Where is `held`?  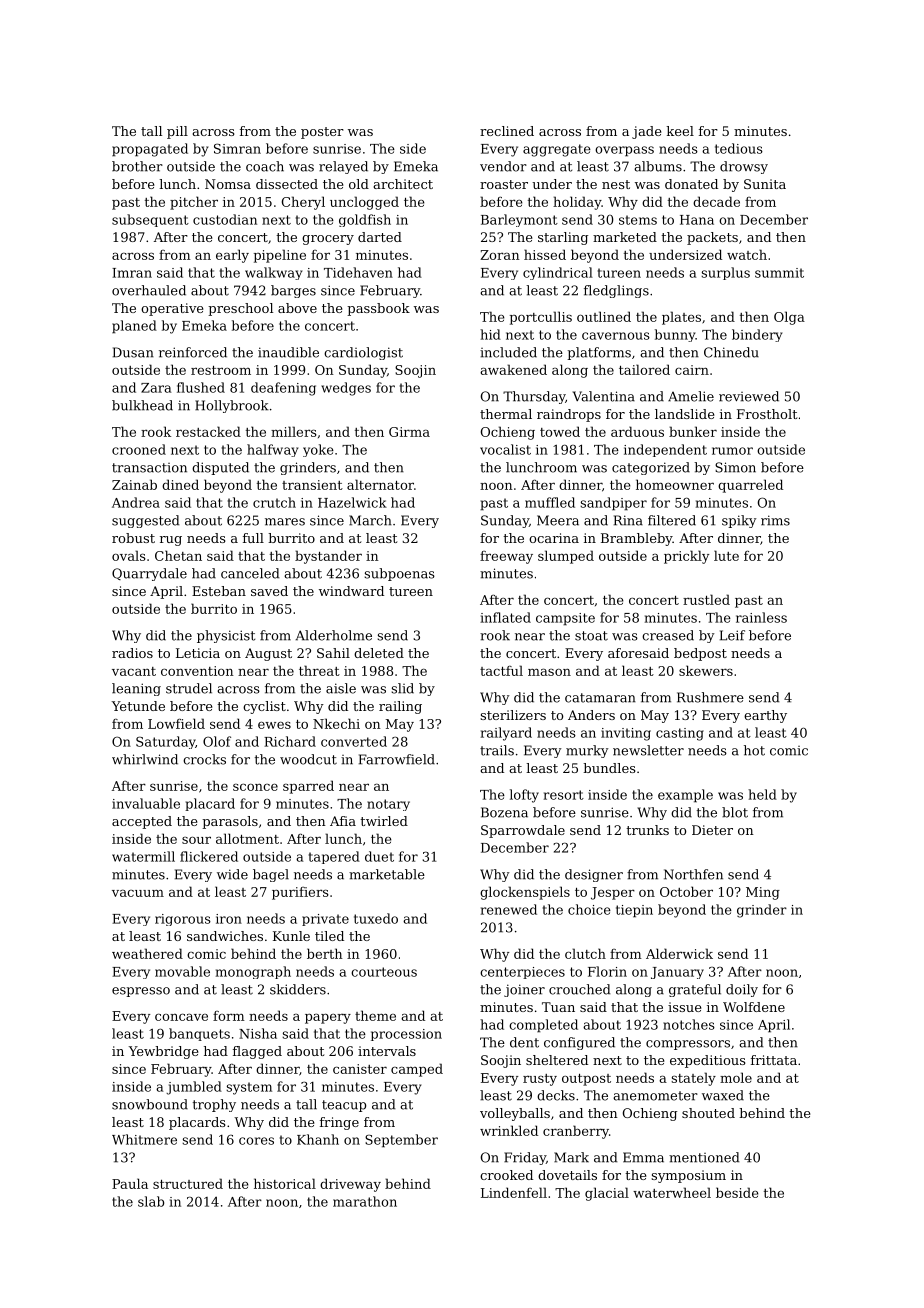 held is located at coordinates (762, 794).
